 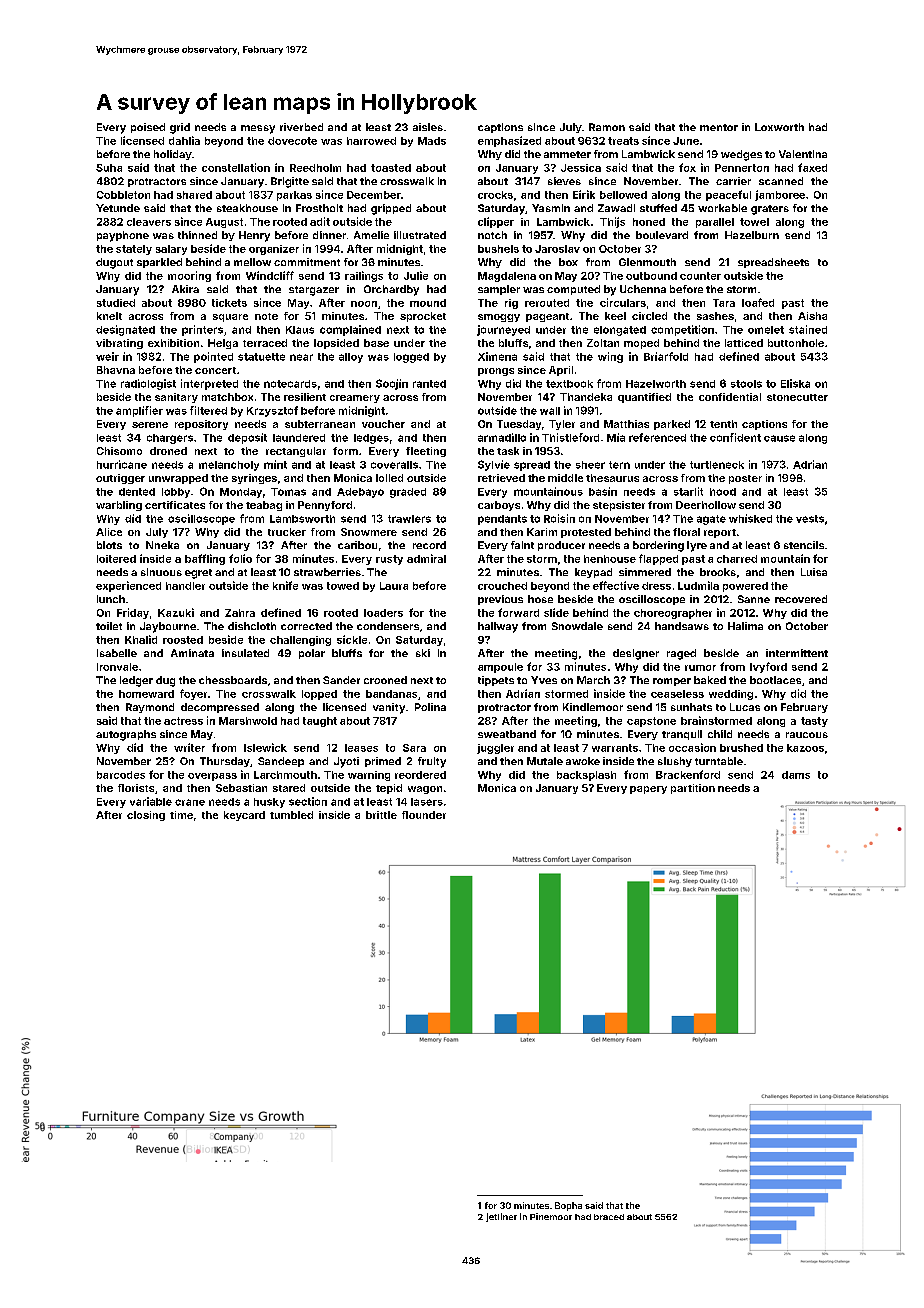 I want to click on knife, so click(x=285, y=585).
